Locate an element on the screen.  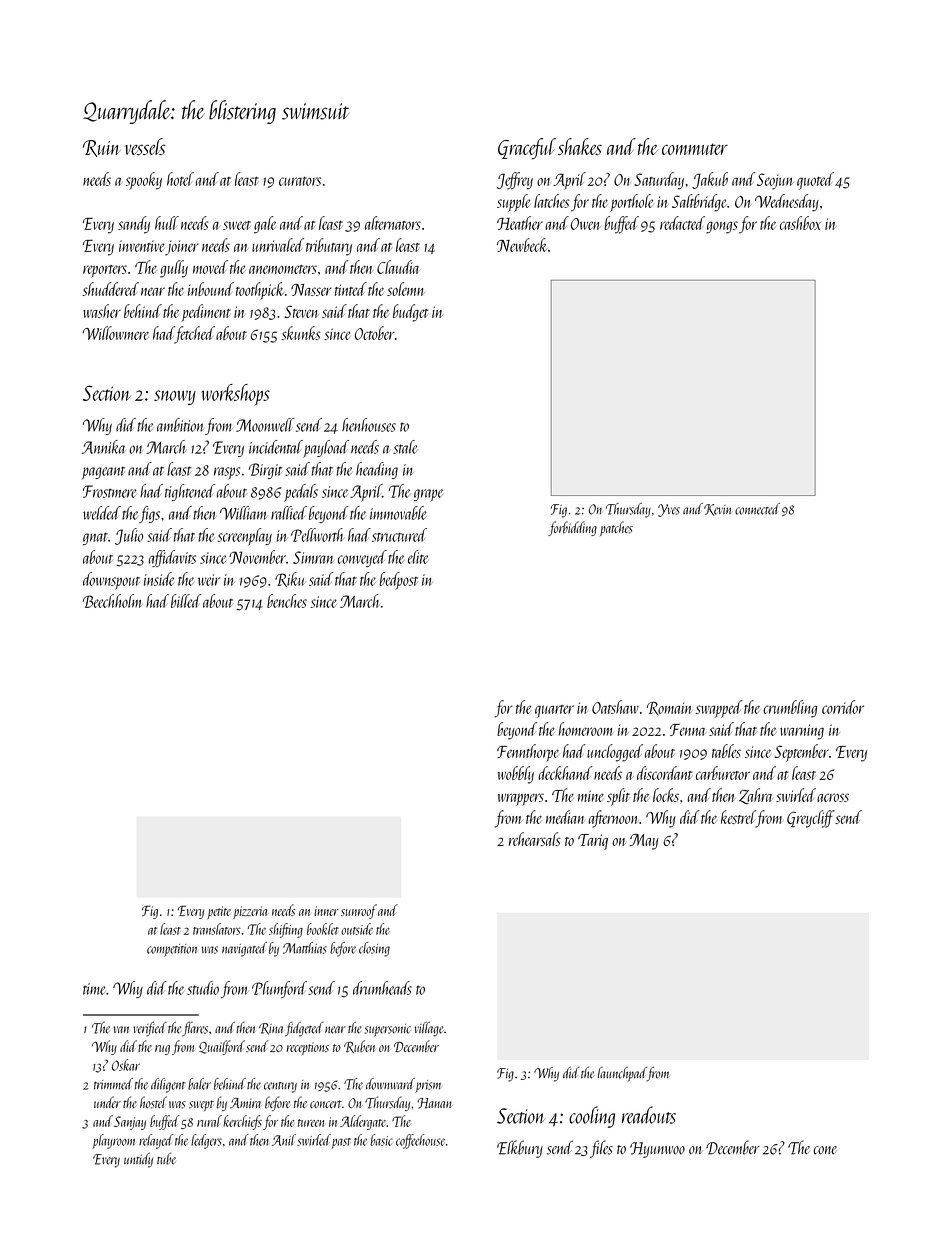
kestrel is located at coordinates (738, 818).
